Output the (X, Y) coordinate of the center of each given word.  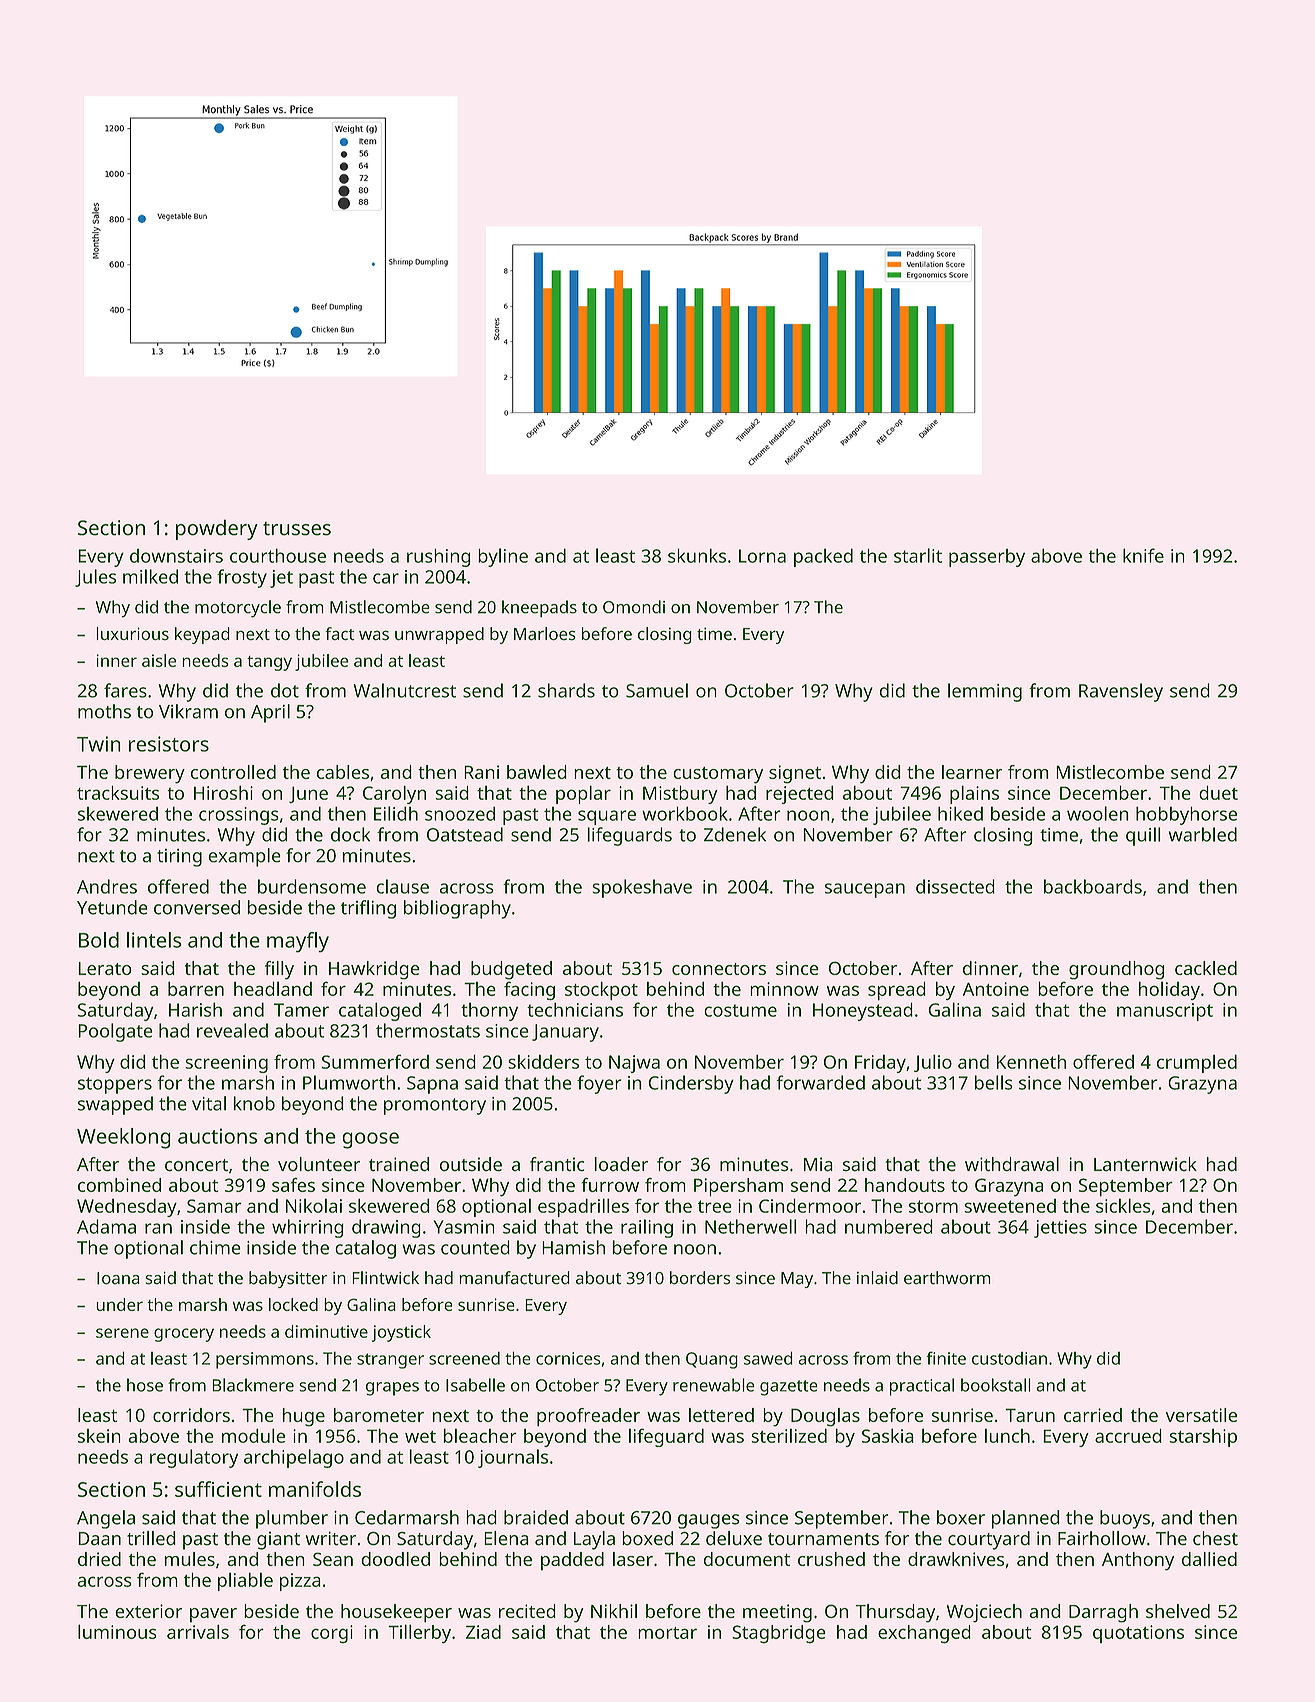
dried (99, 1559)
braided (536, 1517)
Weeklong (124, 1138)
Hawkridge (374, 970)
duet (1218, 792)
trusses (297, 529)
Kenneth (1031, 1061)
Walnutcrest (404, 690)
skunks (697, 555)
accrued (1128, 1435)
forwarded (821, 1082)
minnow (784, 989)
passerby (987, 558)
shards (566, 690)
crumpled (1197, 1063)
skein (99, 1436)
